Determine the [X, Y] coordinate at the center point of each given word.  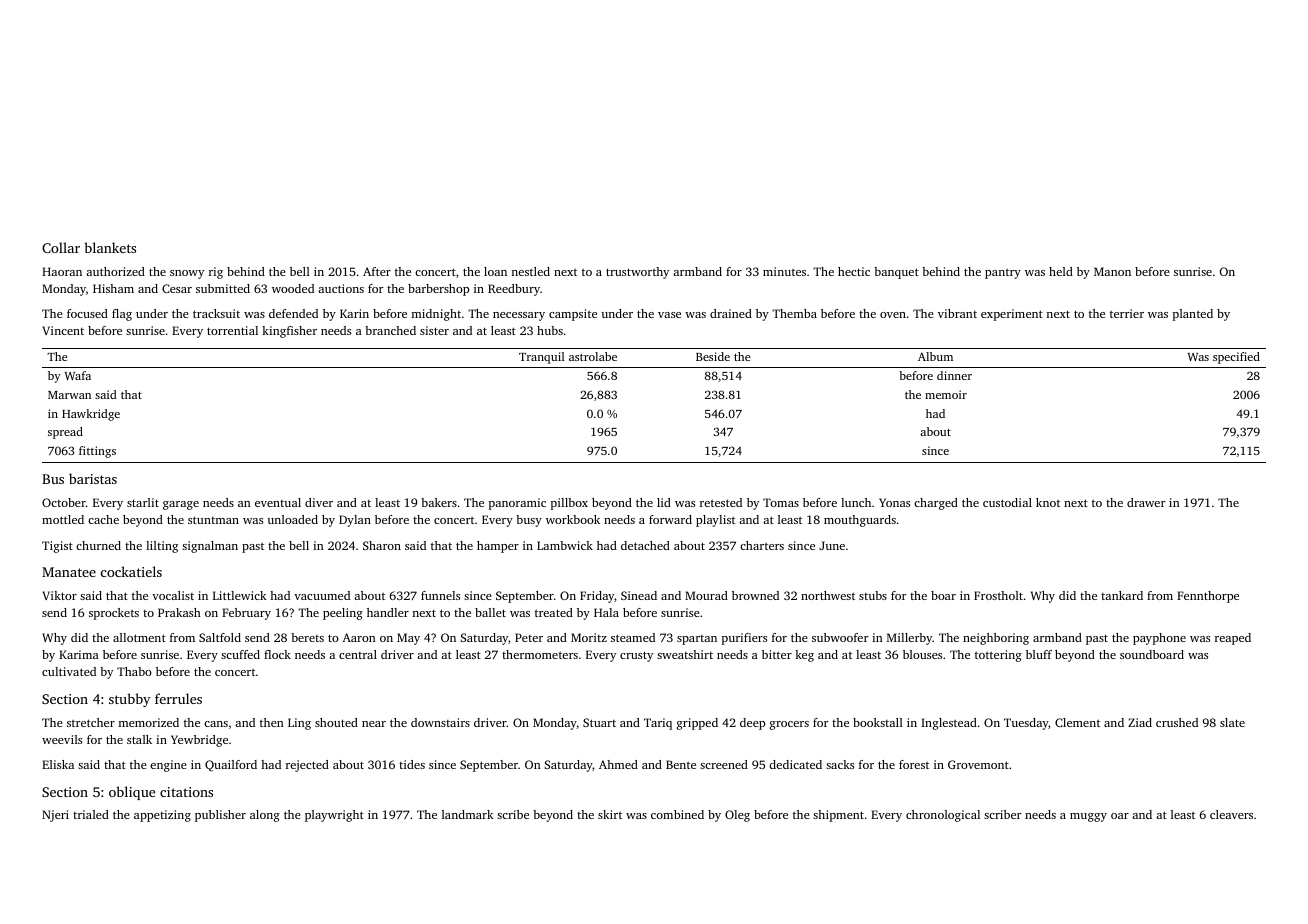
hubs [550, 330]
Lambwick [565, 545]
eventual [278, 502]
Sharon [382, 545]
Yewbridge [199, 741]
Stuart [599, 722]
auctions [341, 288]
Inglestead [949, 724]
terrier [1127, 313]
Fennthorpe [1208, 597]
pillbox [569, 504]
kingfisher [289, 332]
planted [1193, 315]
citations [186, 792]
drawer [1146, 502]
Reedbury [514, 290]
